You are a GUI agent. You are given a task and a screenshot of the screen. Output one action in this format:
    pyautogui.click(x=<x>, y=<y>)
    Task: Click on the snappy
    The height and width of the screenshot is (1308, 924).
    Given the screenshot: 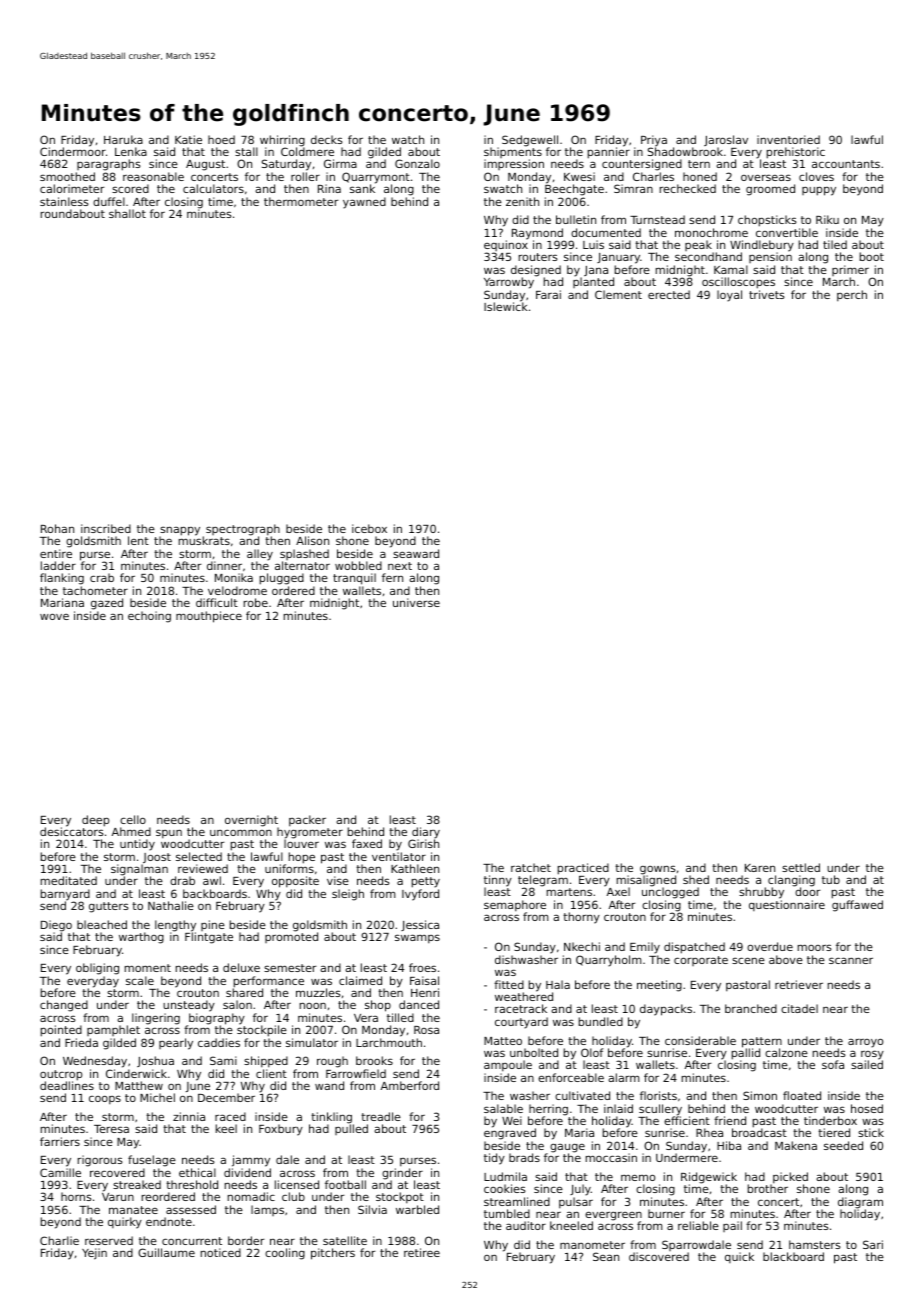 What is the action you would take?
    pyautogui.click(x=180, y=531)
